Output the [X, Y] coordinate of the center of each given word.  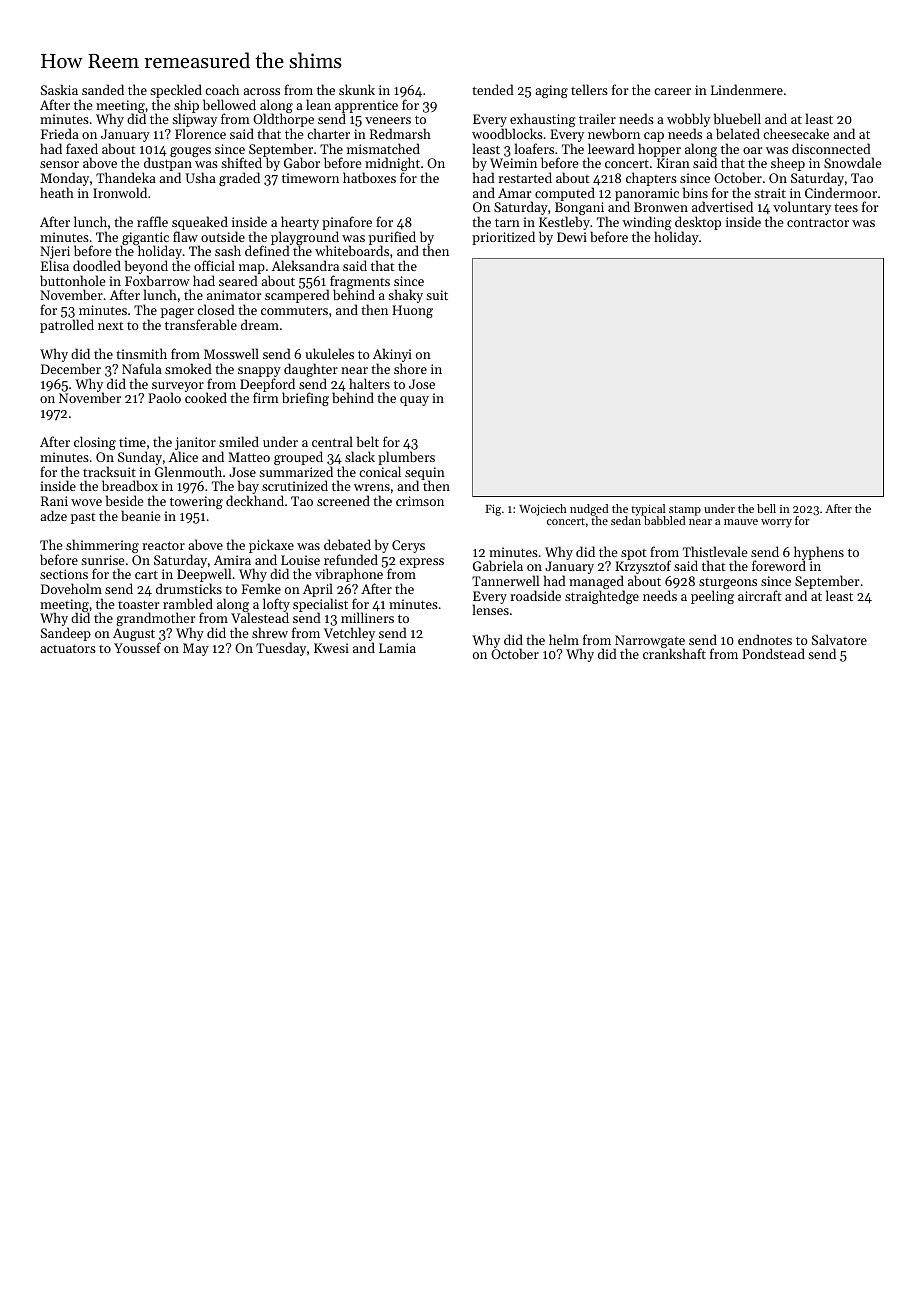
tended [493, 89]
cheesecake [796, 133]
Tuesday [281, 649]
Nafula [142, 368]
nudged [589, 510]
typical [648, 510]
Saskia [59, 89]
